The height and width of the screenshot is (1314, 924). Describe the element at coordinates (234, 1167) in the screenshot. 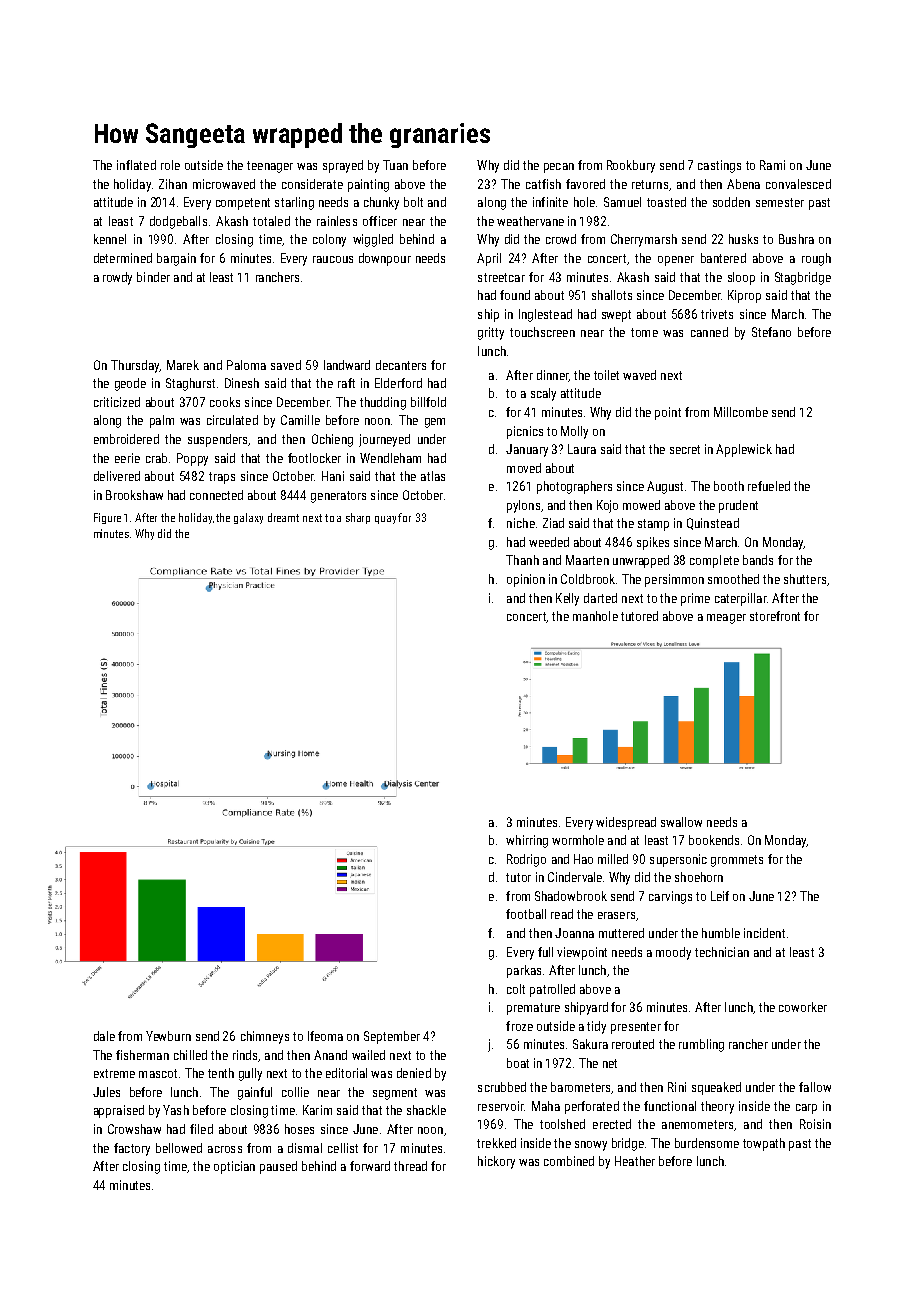

I see `optician` at that location.
